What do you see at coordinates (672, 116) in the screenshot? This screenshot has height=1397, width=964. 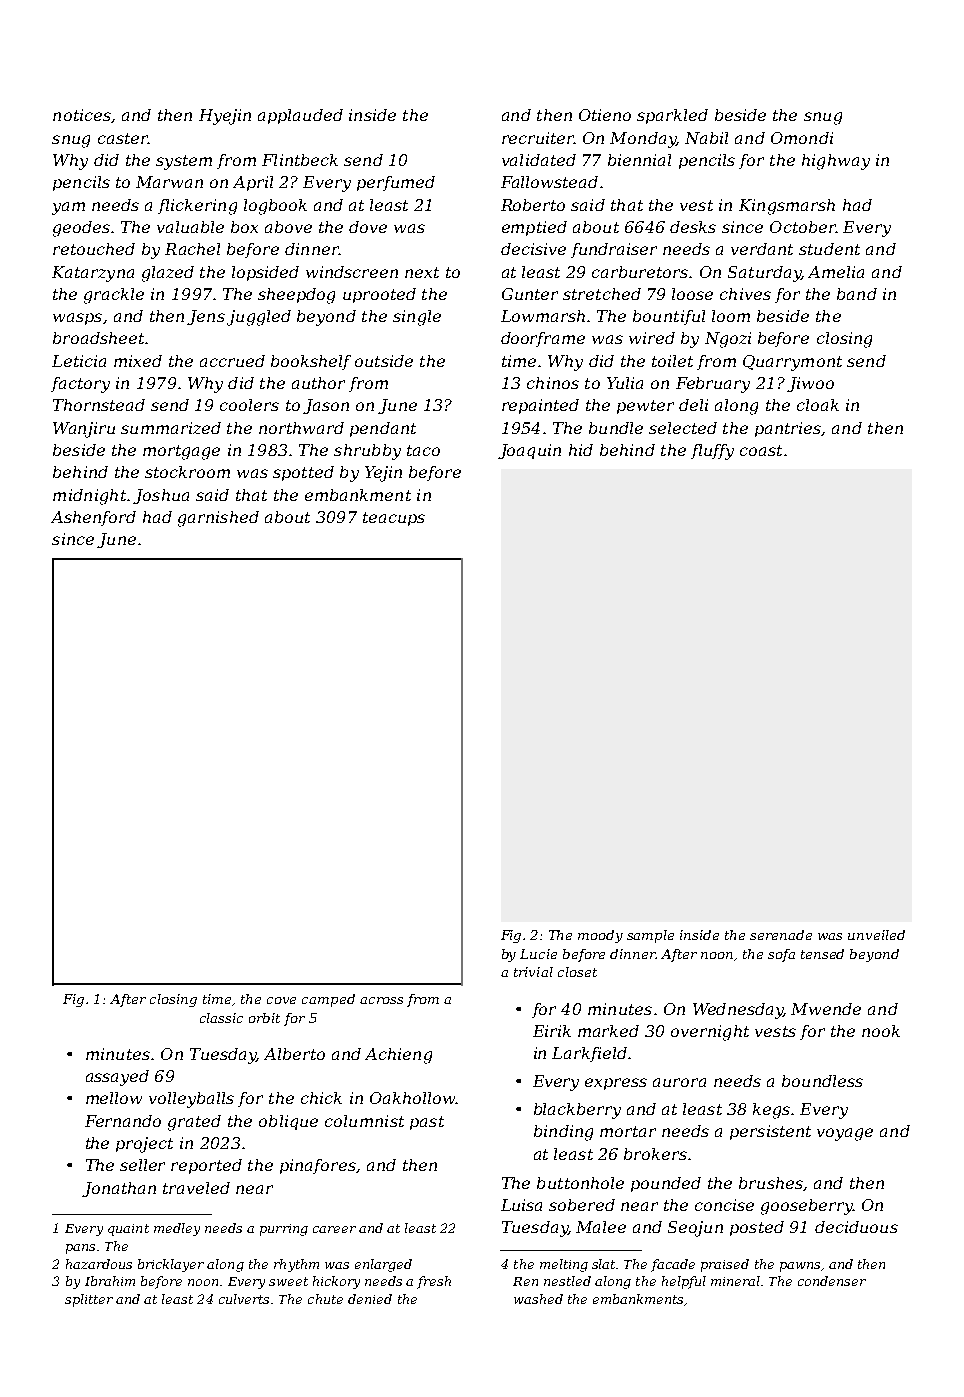 I see `sparkled` at bounding box center [672, 116].
